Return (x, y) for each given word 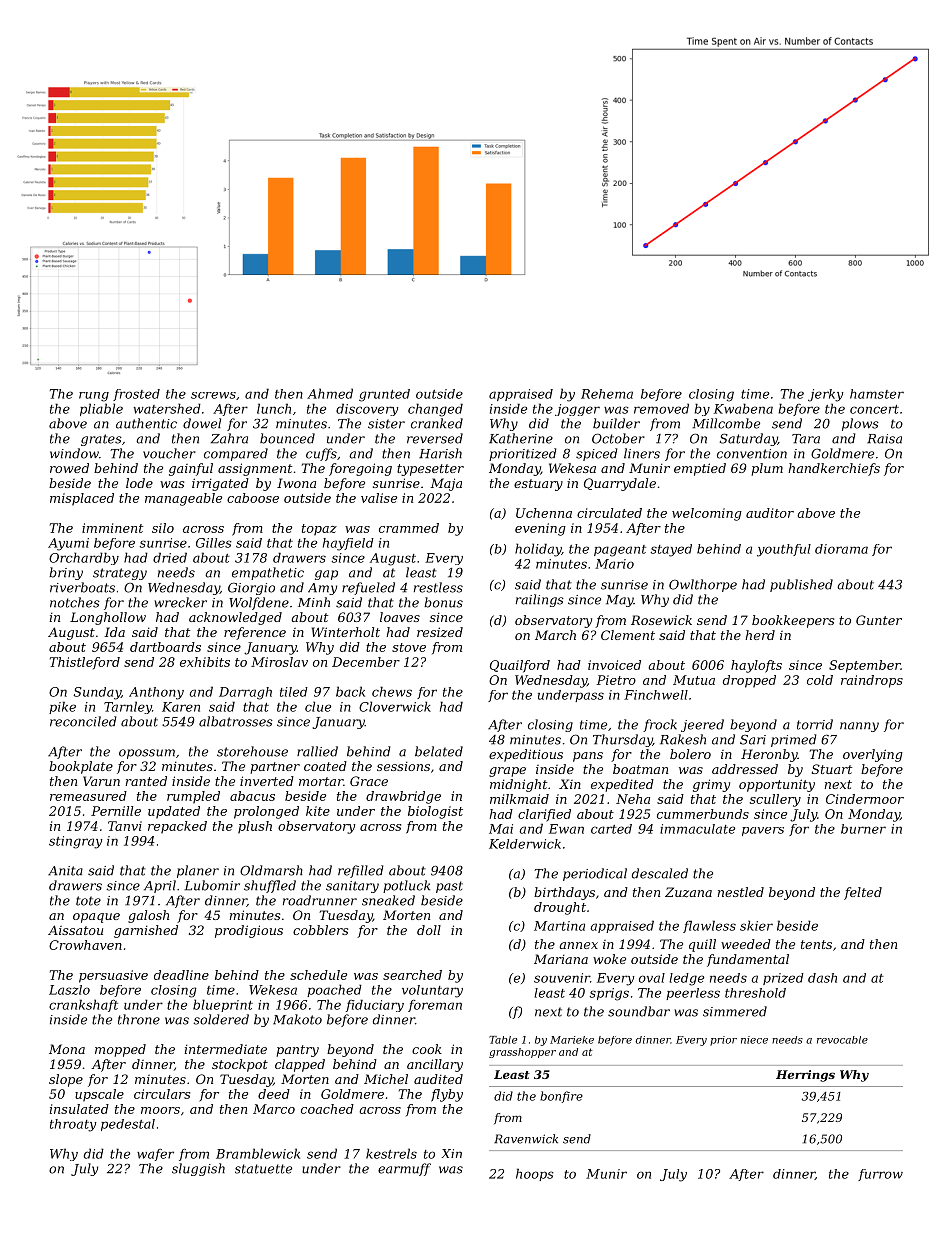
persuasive (113, 976)
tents (816, 944)
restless (438, 587)
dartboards (165, 647)
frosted (136, 395)
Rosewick (661, 620)
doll (429, 930)
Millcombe (726, 423)
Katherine (521, 438)
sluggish (198, 1169)
